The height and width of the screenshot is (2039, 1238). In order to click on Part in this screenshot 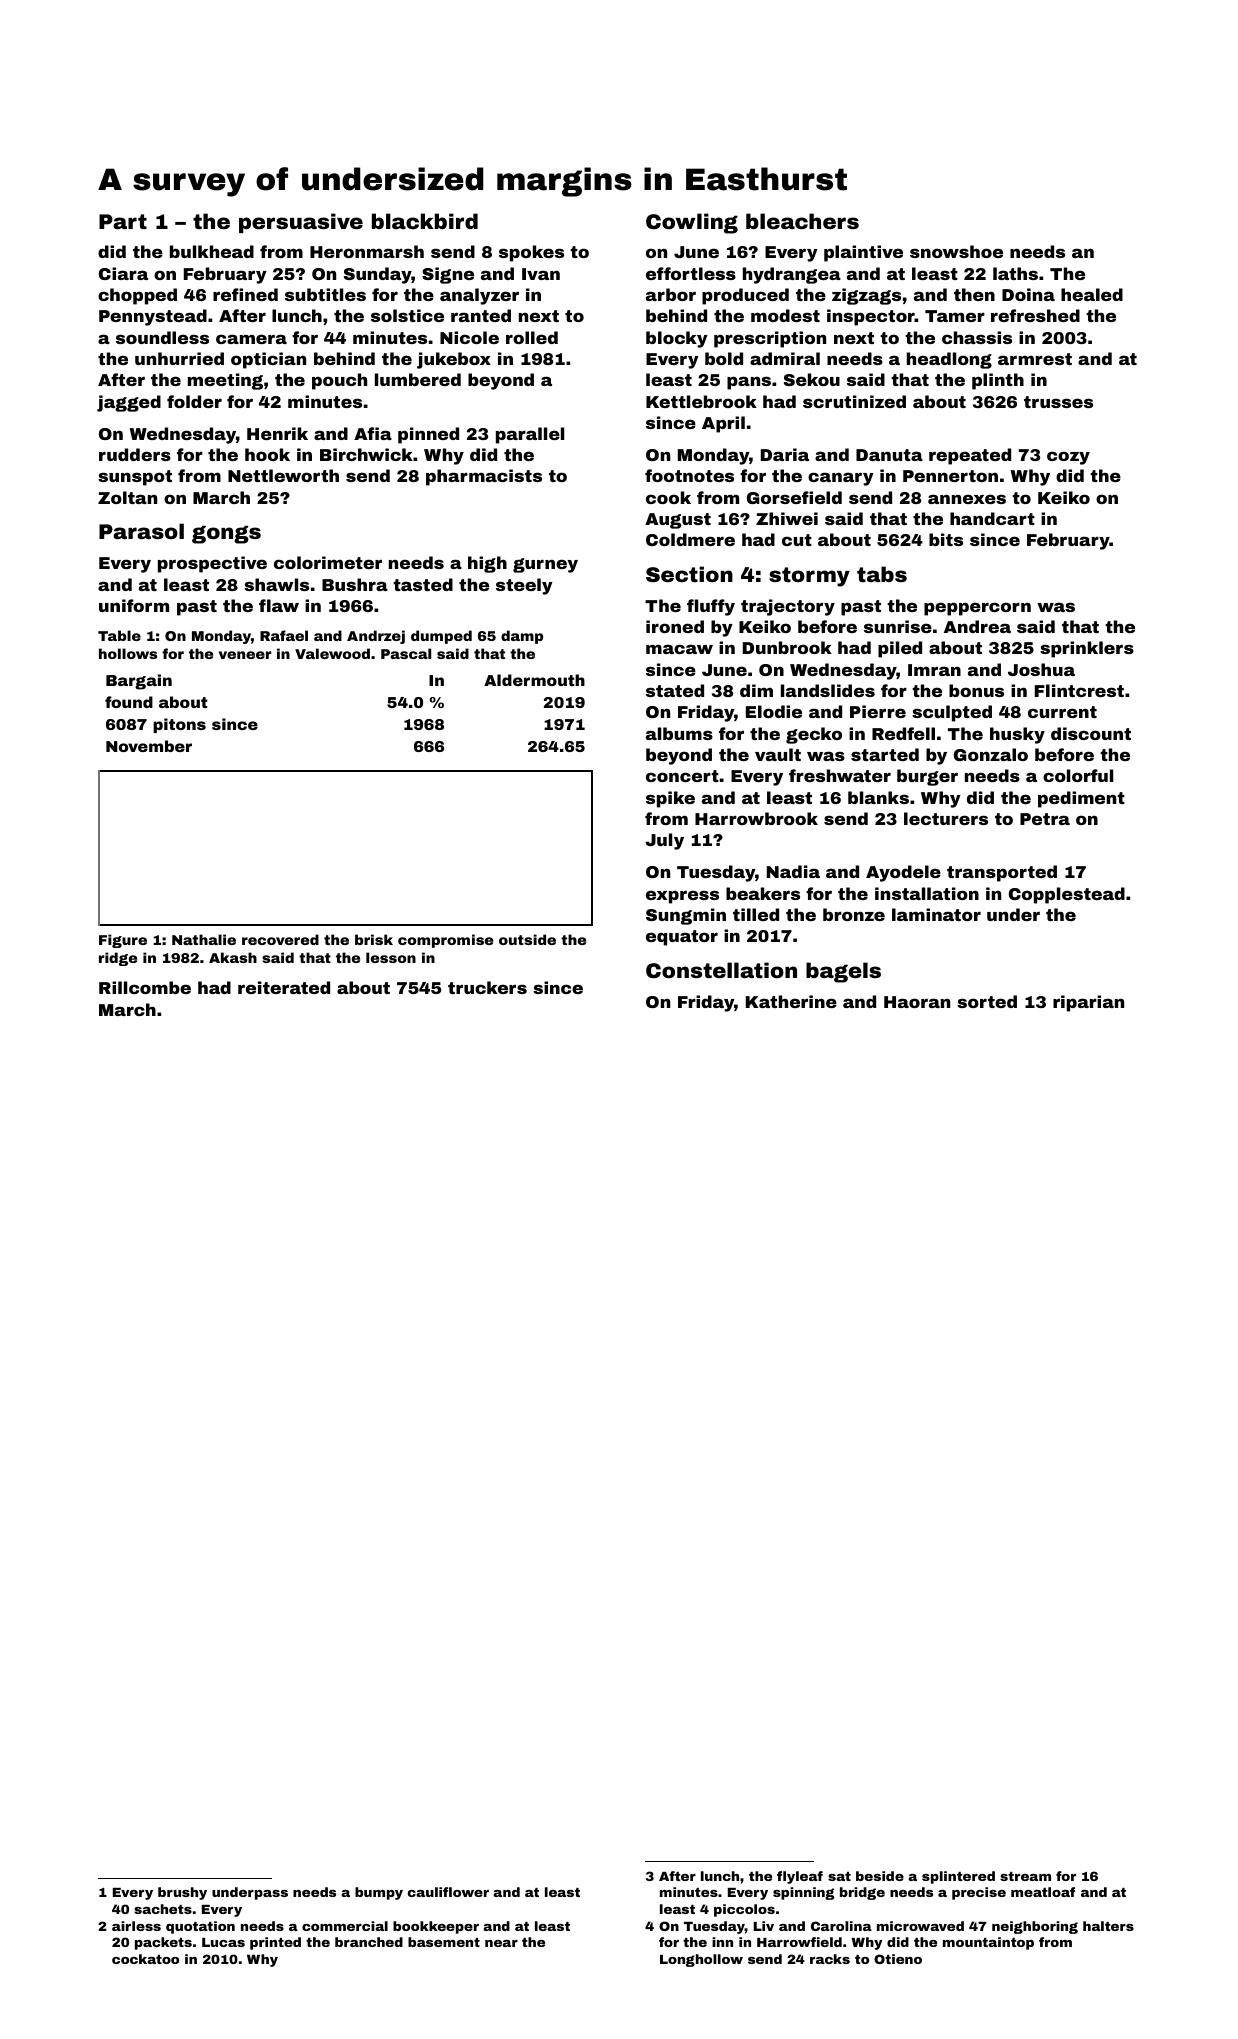, I will do `click(123, 221)`.
